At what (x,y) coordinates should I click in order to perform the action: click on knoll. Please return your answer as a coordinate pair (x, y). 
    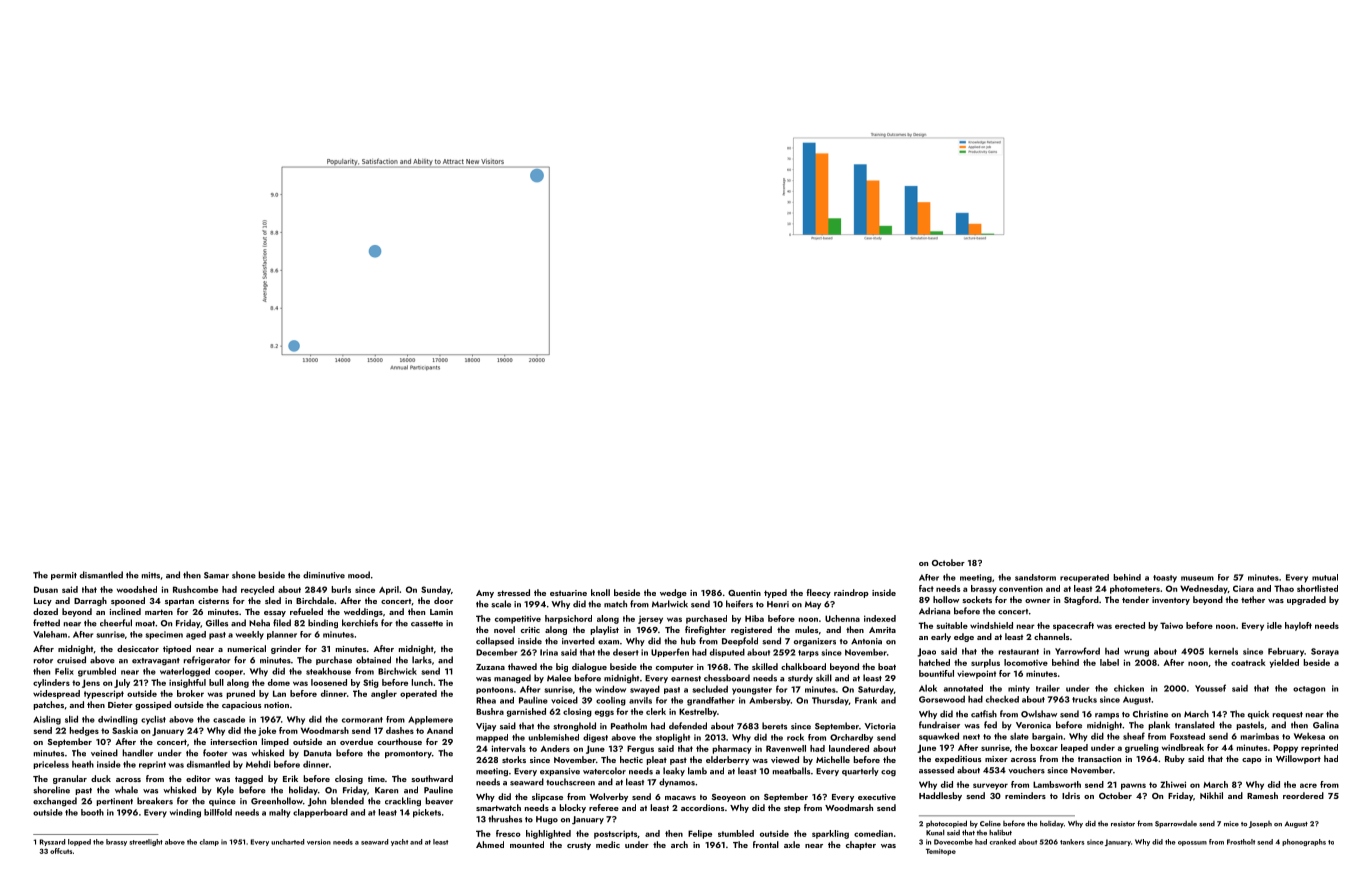
    Looking at the image, I should click on (600, 592).
